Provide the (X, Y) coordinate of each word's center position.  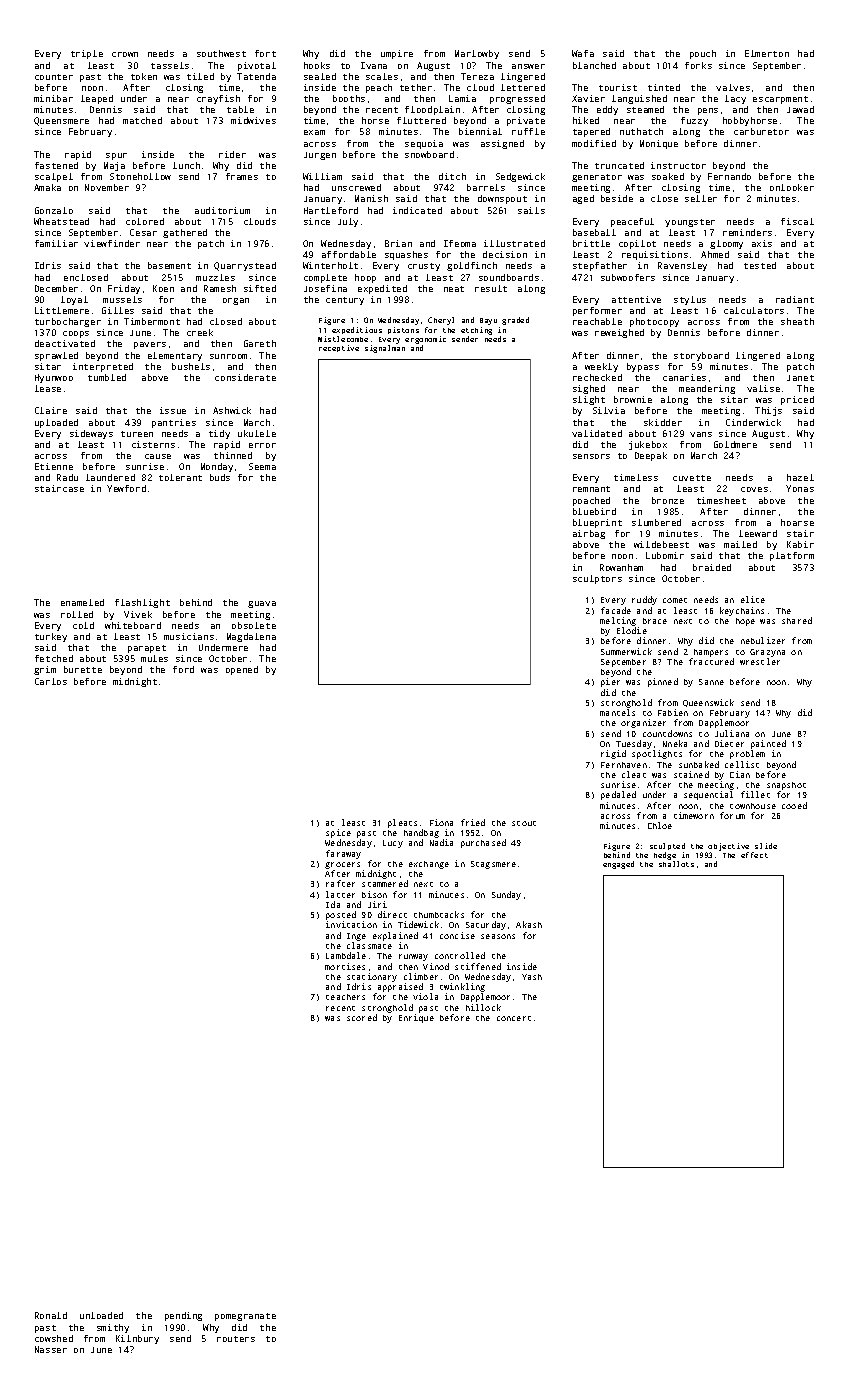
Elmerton (767, 53)
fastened (56, 165)
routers (236, 1339)
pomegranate (245, 1317)
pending (183, 1316)
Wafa (583, 53)
